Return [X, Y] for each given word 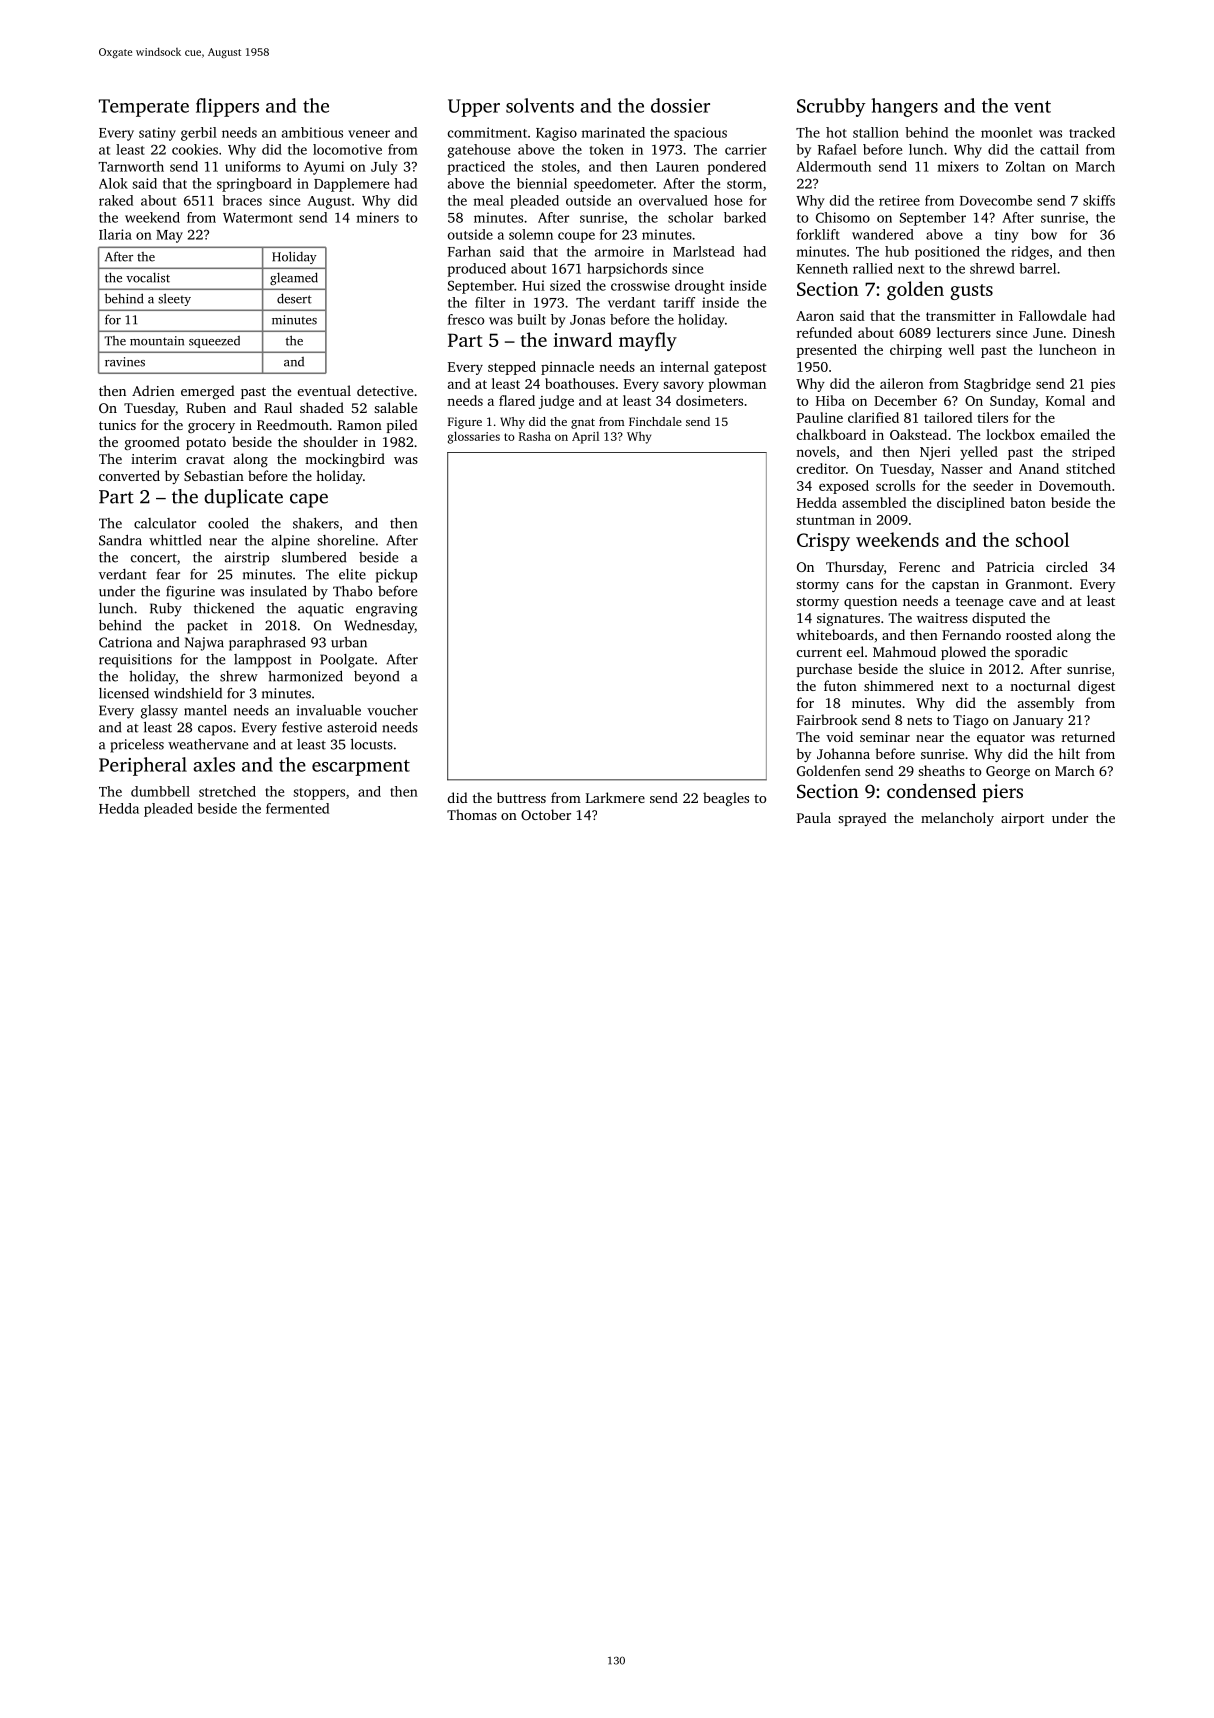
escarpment [361, 768]
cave [1022, 602]
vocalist [148, 278]
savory [683, 386]
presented [826, 351]
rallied [873, 268]
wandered [883, 234]
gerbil [199, 134]
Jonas [587, 320]
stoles [559, 166]
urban [349, 642]
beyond [376, 678]
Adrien [153, 390]
